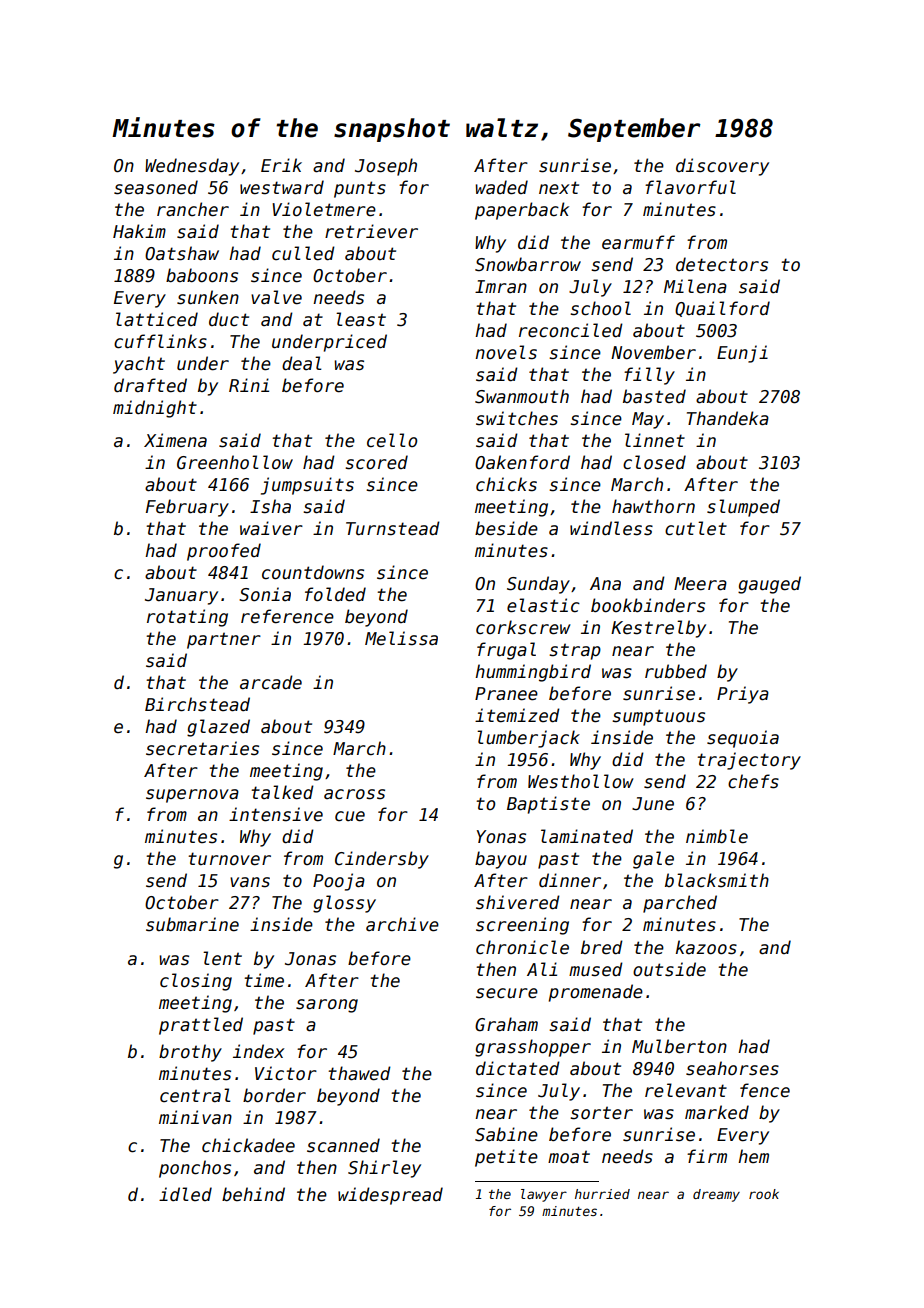  I want to click on Joseph, so click(386, 167).
